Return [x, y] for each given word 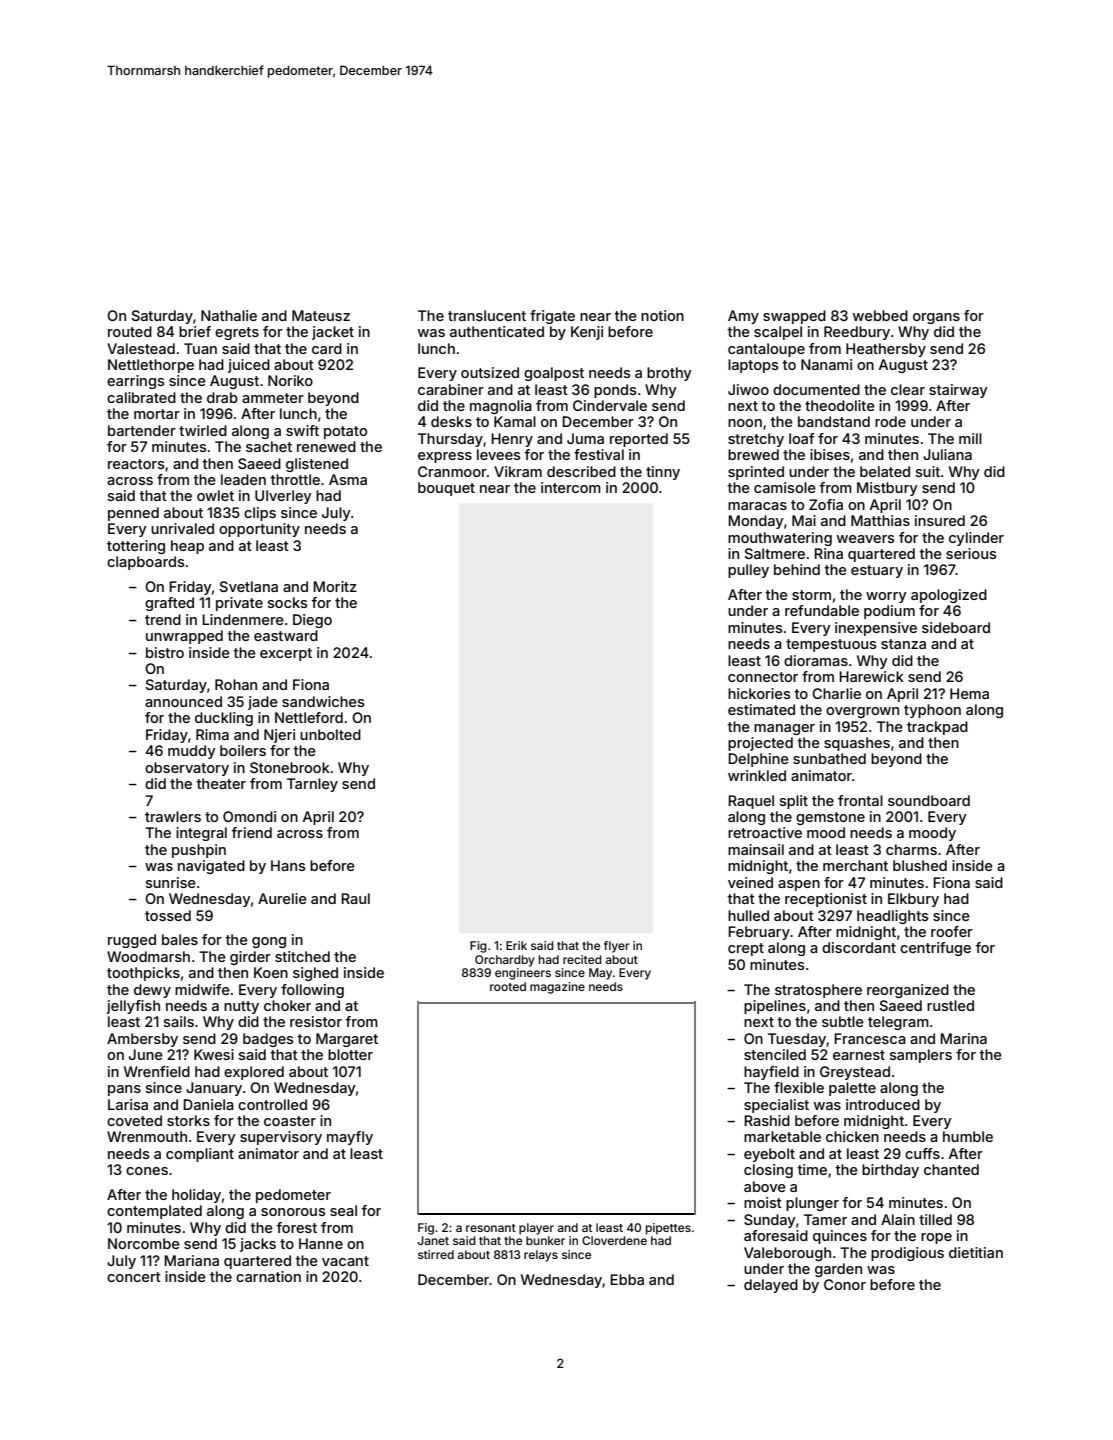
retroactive [765, 832]
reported [639, 440]
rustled [950, 1005]
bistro [165, 652]
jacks [258, 1245]
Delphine [758, 760]
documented [816, 389]
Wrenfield [157, 1071]
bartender [142, 430]
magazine [557, 988]
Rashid [767, 1120]
